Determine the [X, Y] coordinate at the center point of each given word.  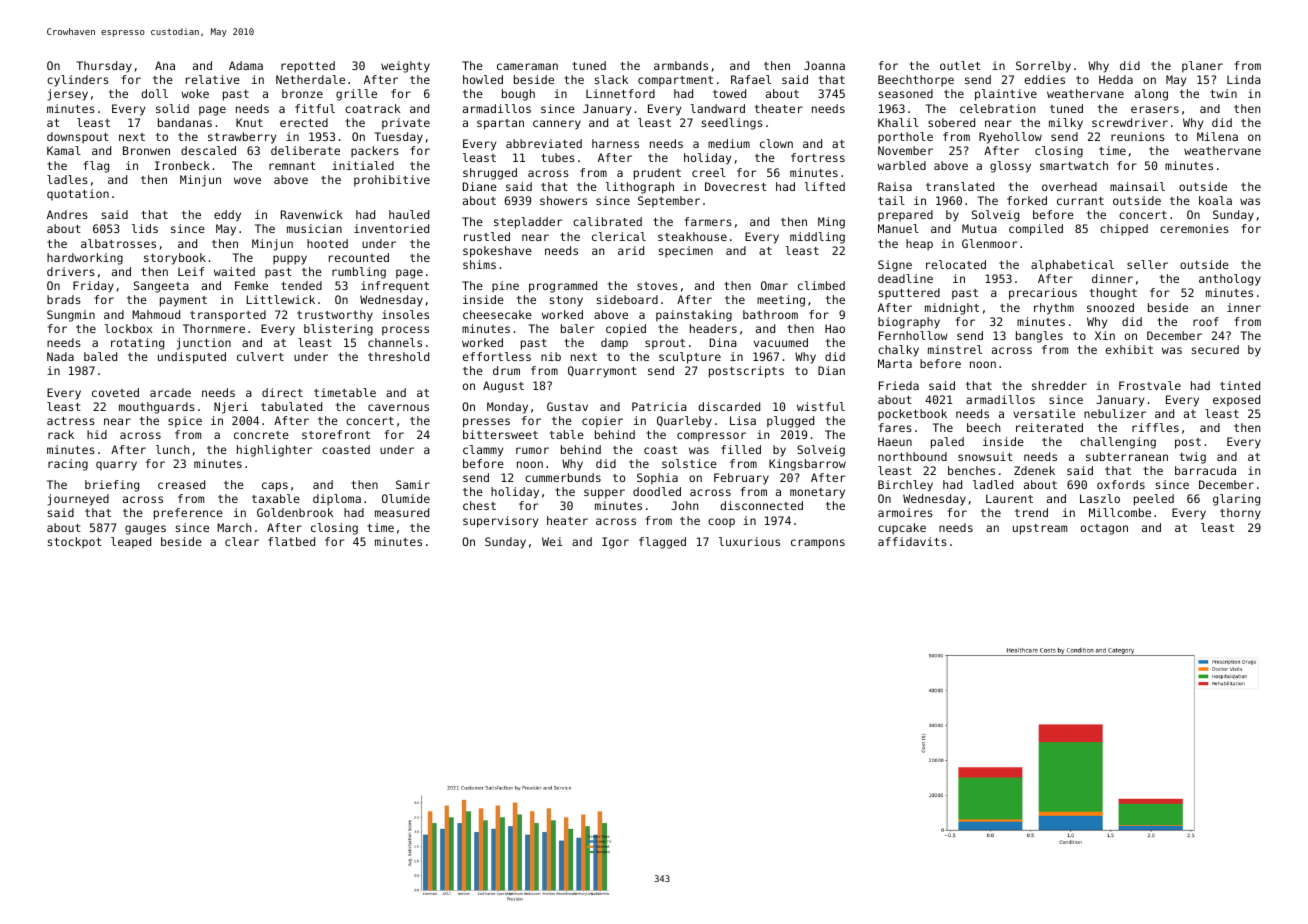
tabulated [291, 406]
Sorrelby [1043, 67]
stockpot [75, 543]
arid [631, 250]
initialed [363, 165]
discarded [729, 406]
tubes [558, 157]
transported [228, 316]
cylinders [78, 81]
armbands [681, 65]
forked [1027, 200]
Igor [615, 543]
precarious [1043, 294]
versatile [1044, 413]
